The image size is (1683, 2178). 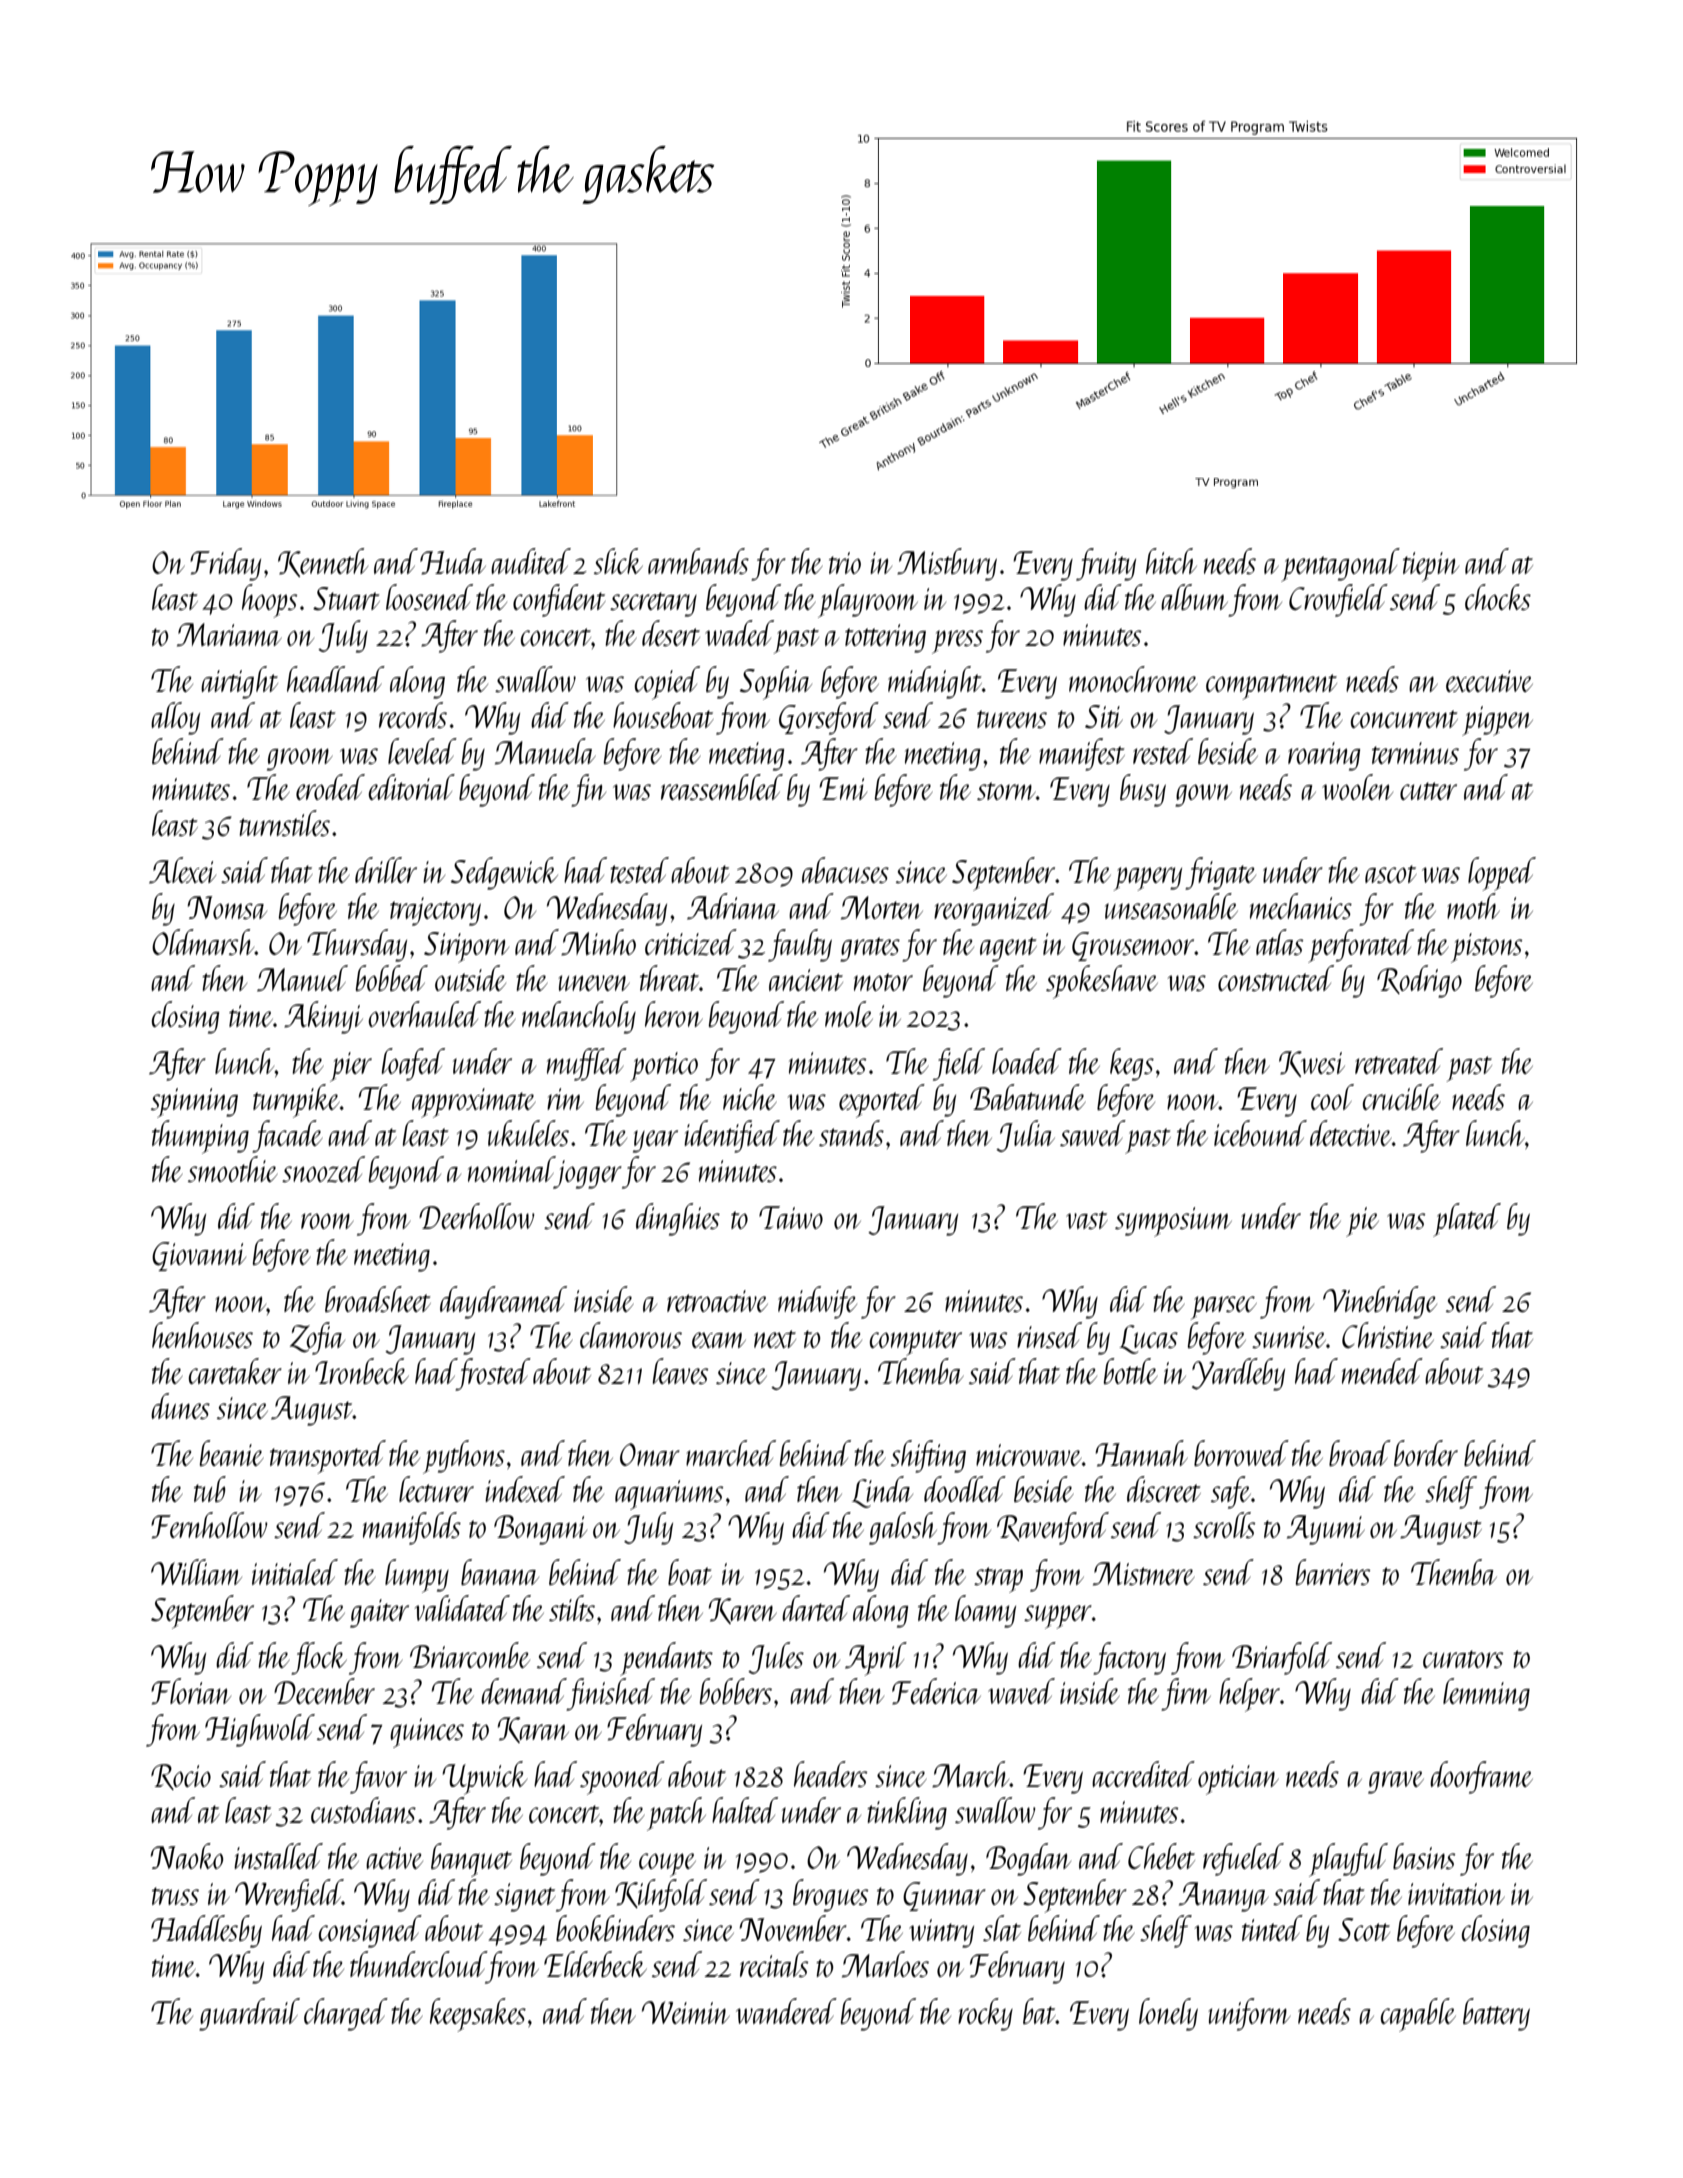 What do you see at coordinates (851, 1133) in the document?
I see `stands` at bounding box center [851, 1133].
